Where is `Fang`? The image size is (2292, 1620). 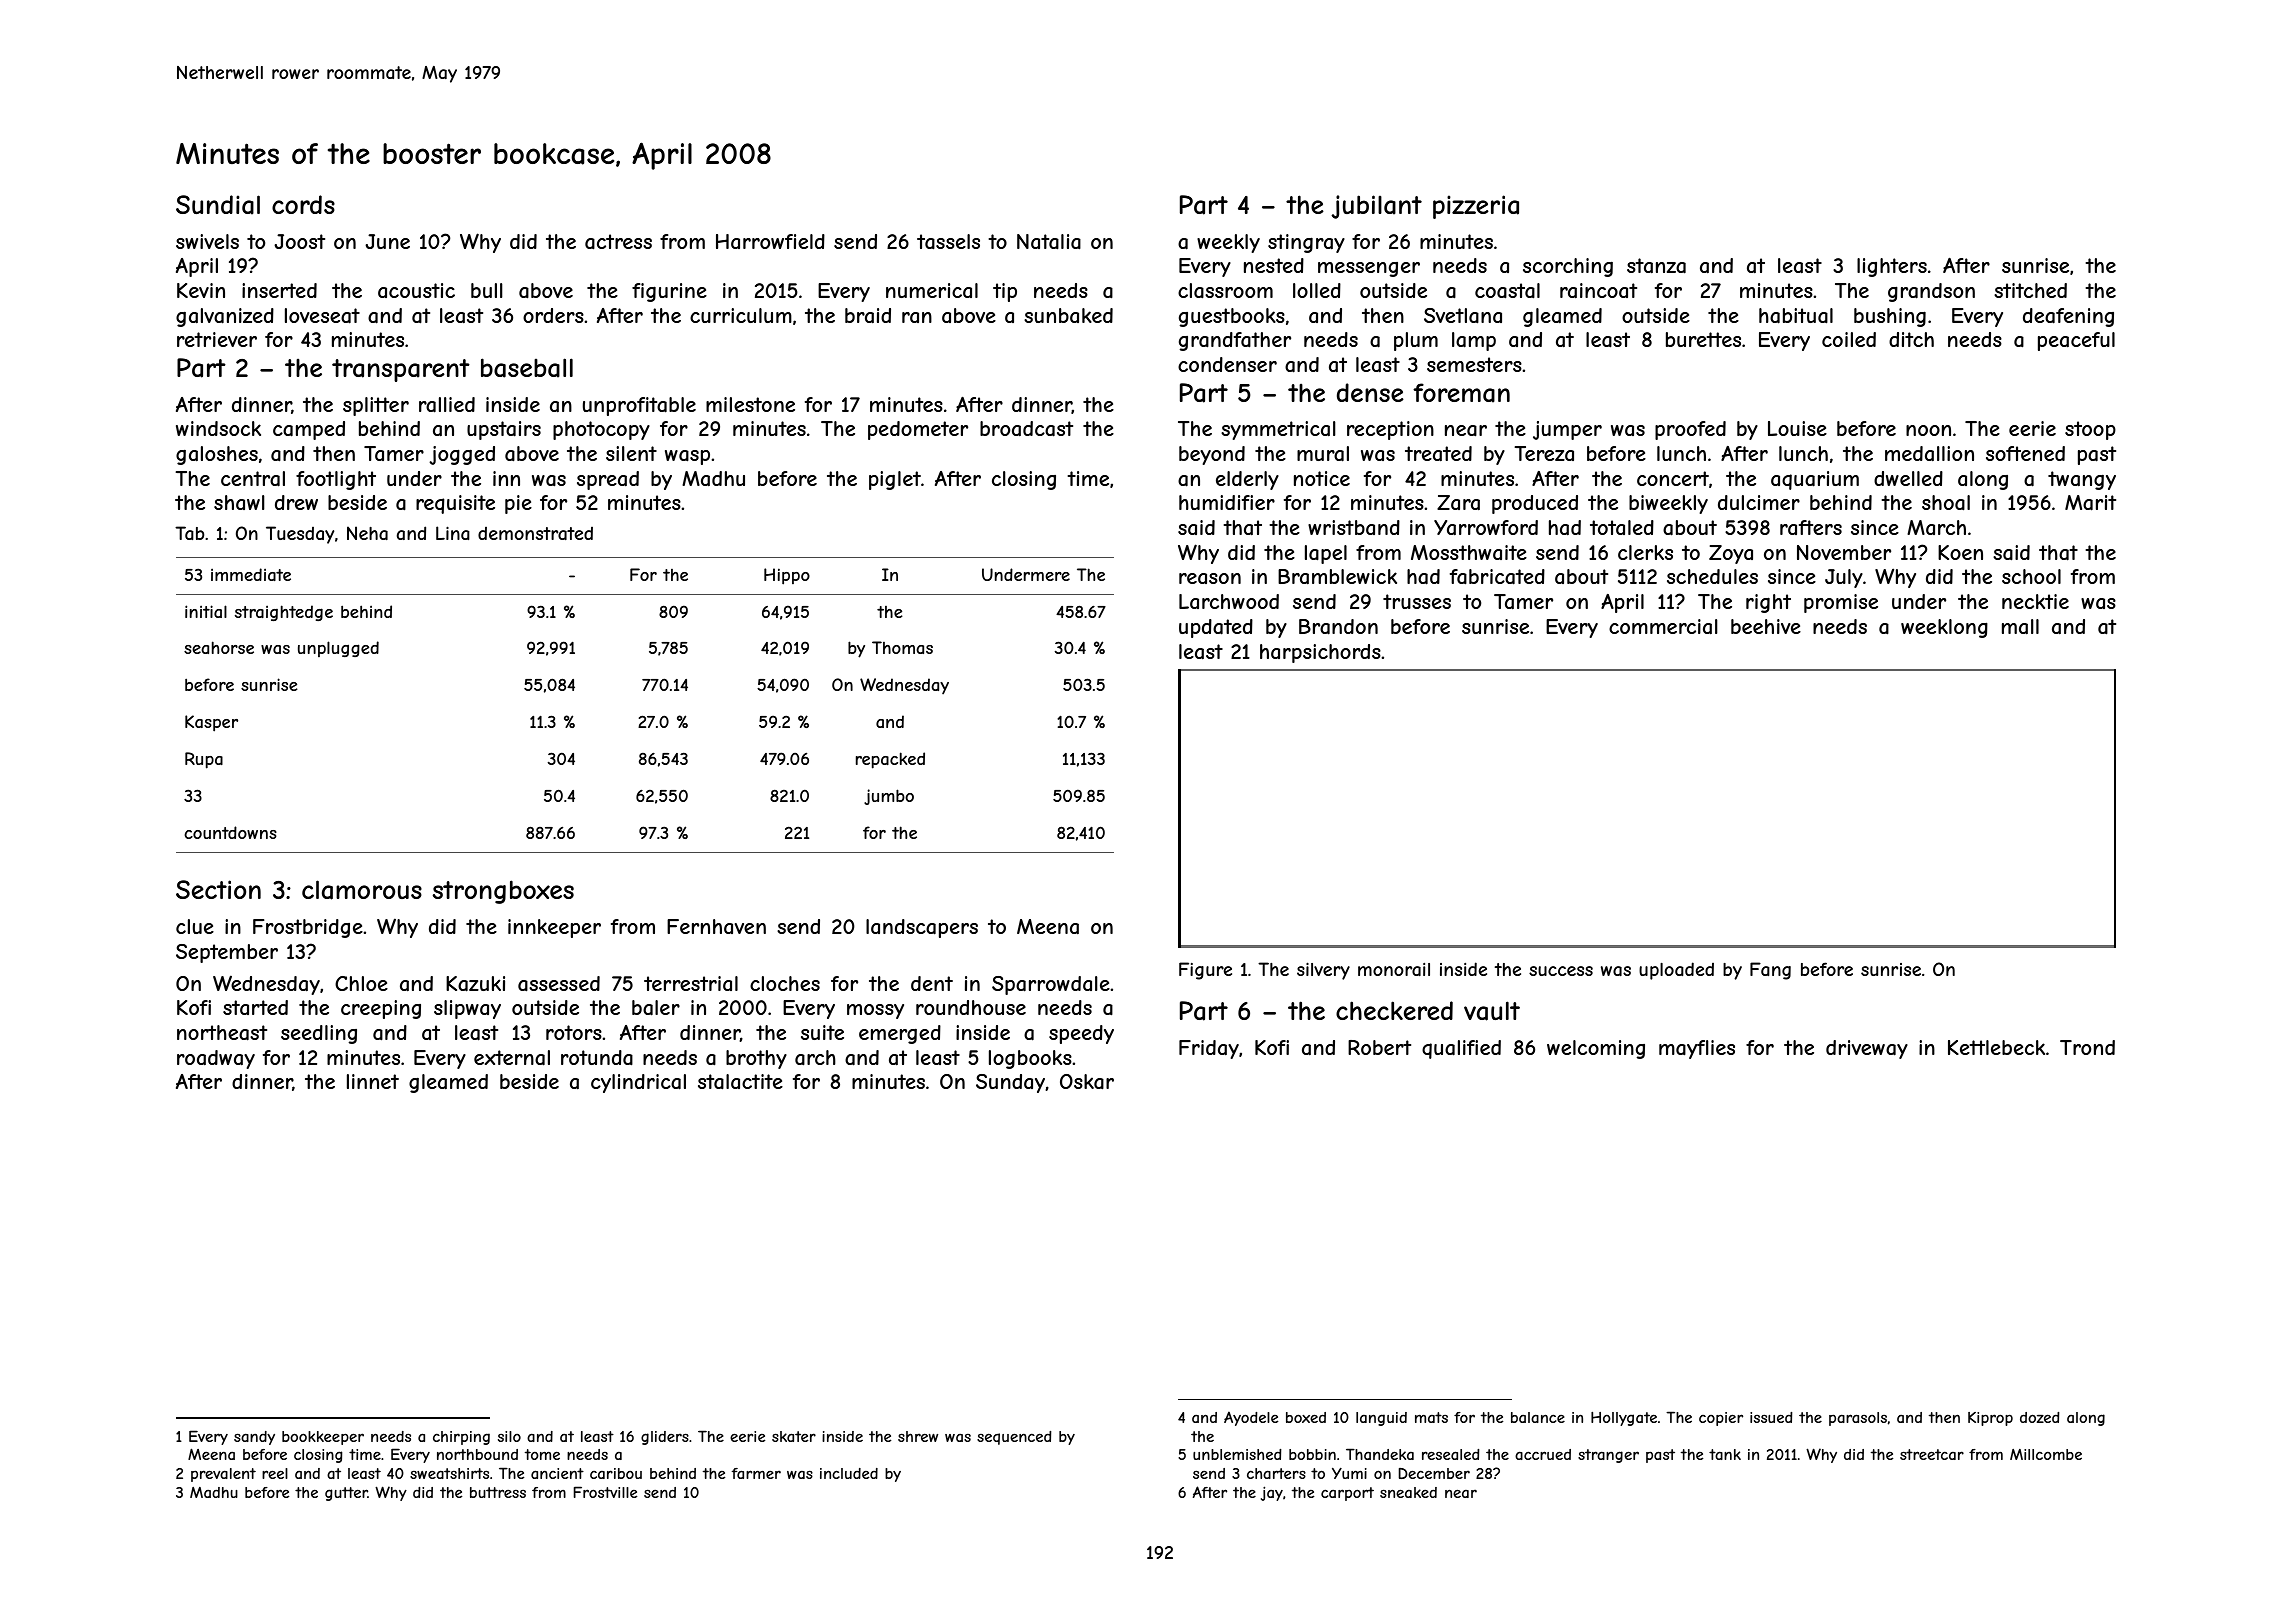 Fang is located at coordinates (1770, 971).
